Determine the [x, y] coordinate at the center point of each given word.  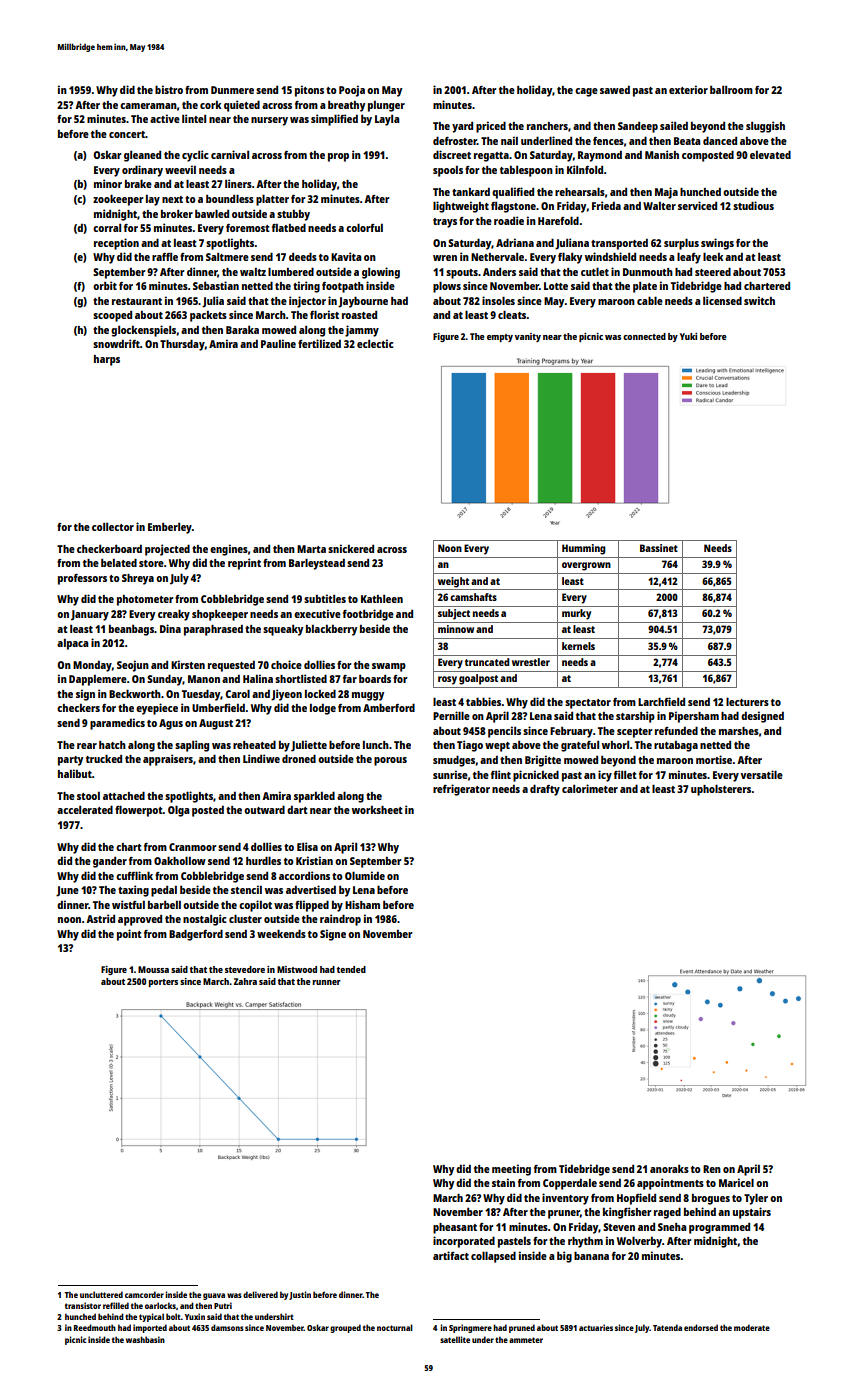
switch [759, 300]
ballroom [731, 90]
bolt [173, 1316]
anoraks [669, 1169]
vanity [528, 337]
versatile [762, 774]
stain [503, 1182]
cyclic [195, 156]
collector [113, 527]
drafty [545, 790]
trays [445, 223]
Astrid [100, 918]
